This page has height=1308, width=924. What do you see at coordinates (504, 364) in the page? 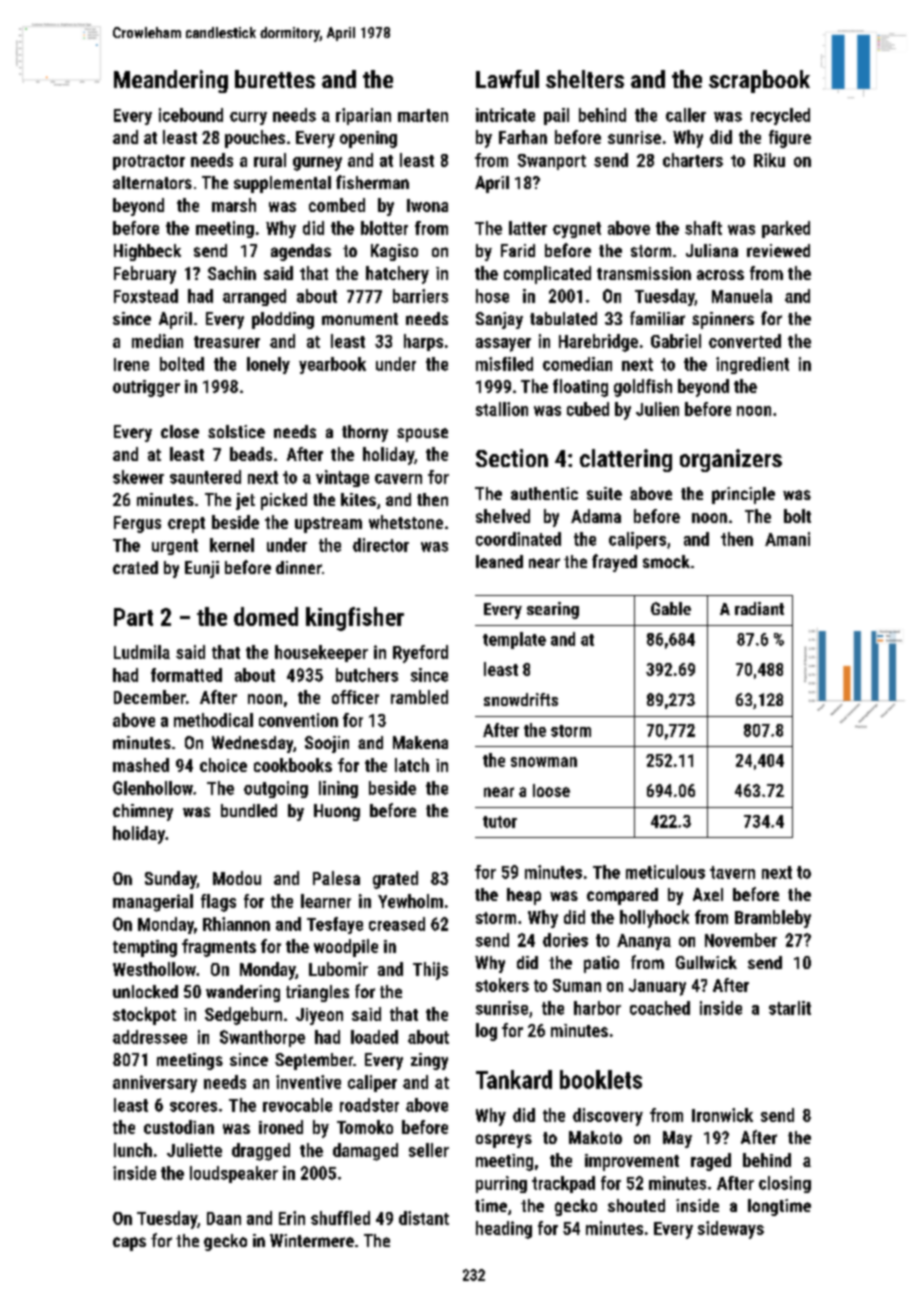
I see `misfiled` at bounding box center [504, 364].
